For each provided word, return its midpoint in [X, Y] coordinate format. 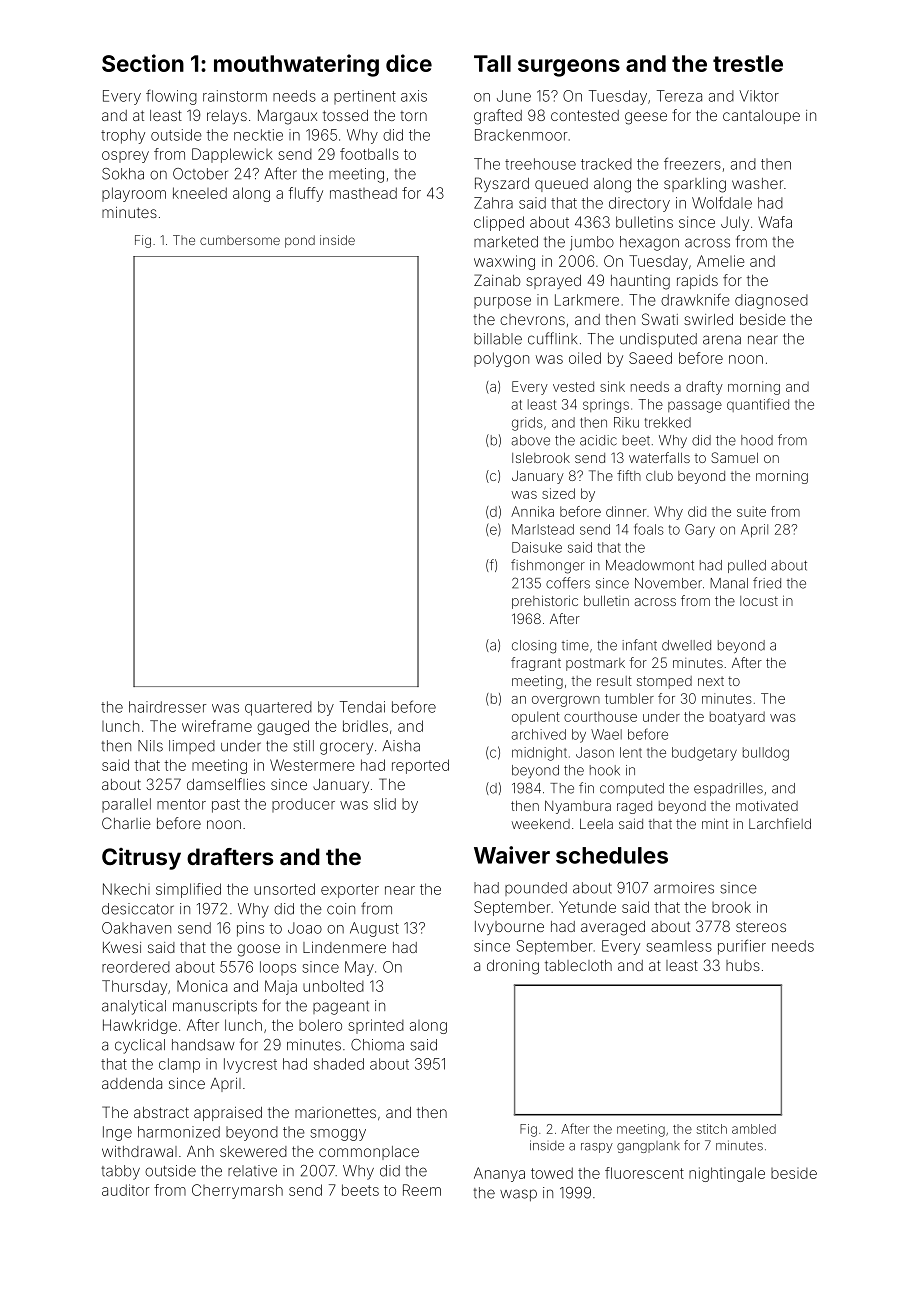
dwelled [686, 645]
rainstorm [235, 96]
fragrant [536, 664]
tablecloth [578, 965]
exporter [350, 891]
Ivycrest [250, 1065]
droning [513, 967]
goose [258, 950]
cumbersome [240, 240]
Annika [532, 511]
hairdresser [167, 707]
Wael [606, 734]
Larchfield [780, 823]
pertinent [365, 97]
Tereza [679, 96]
